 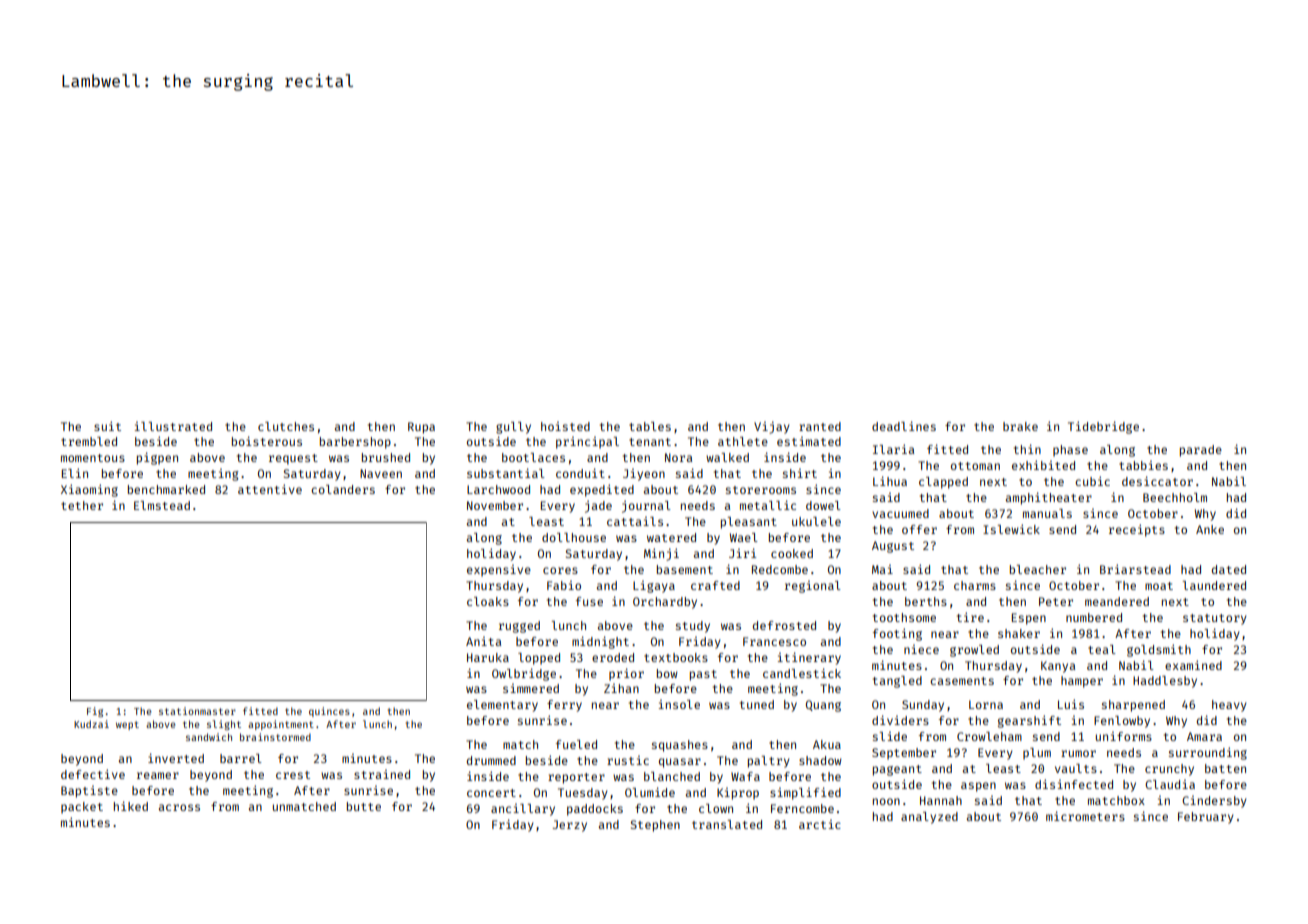 I want to click on receipts, so click(x=1137, y=530).
